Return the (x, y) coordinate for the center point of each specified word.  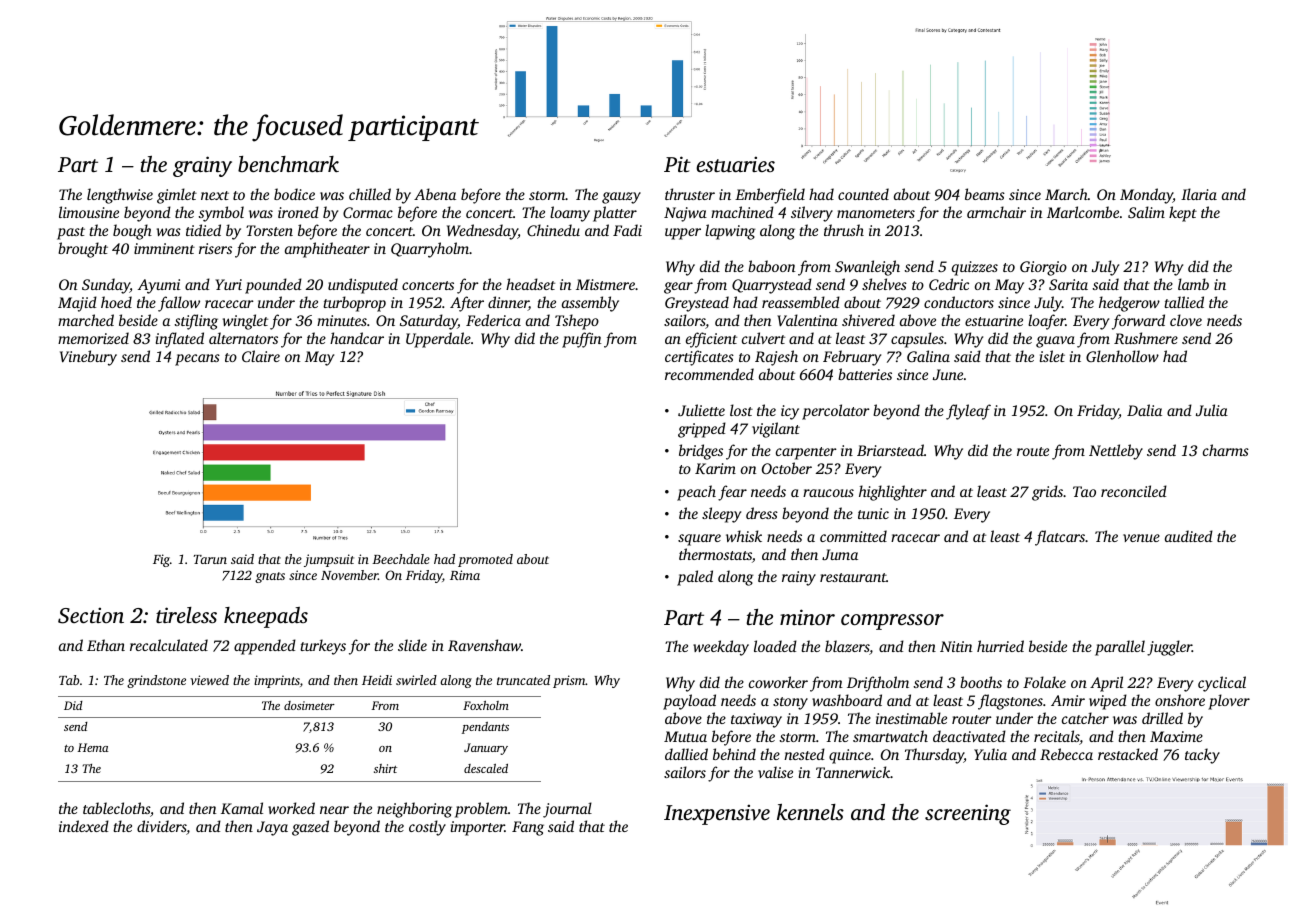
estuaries (735, 164)
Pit (677, 164)
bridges (701, 452)
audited (1189, 536)
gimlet (177, 196)
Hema (93, 747)
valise (775, 772)
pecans (197, 360)
